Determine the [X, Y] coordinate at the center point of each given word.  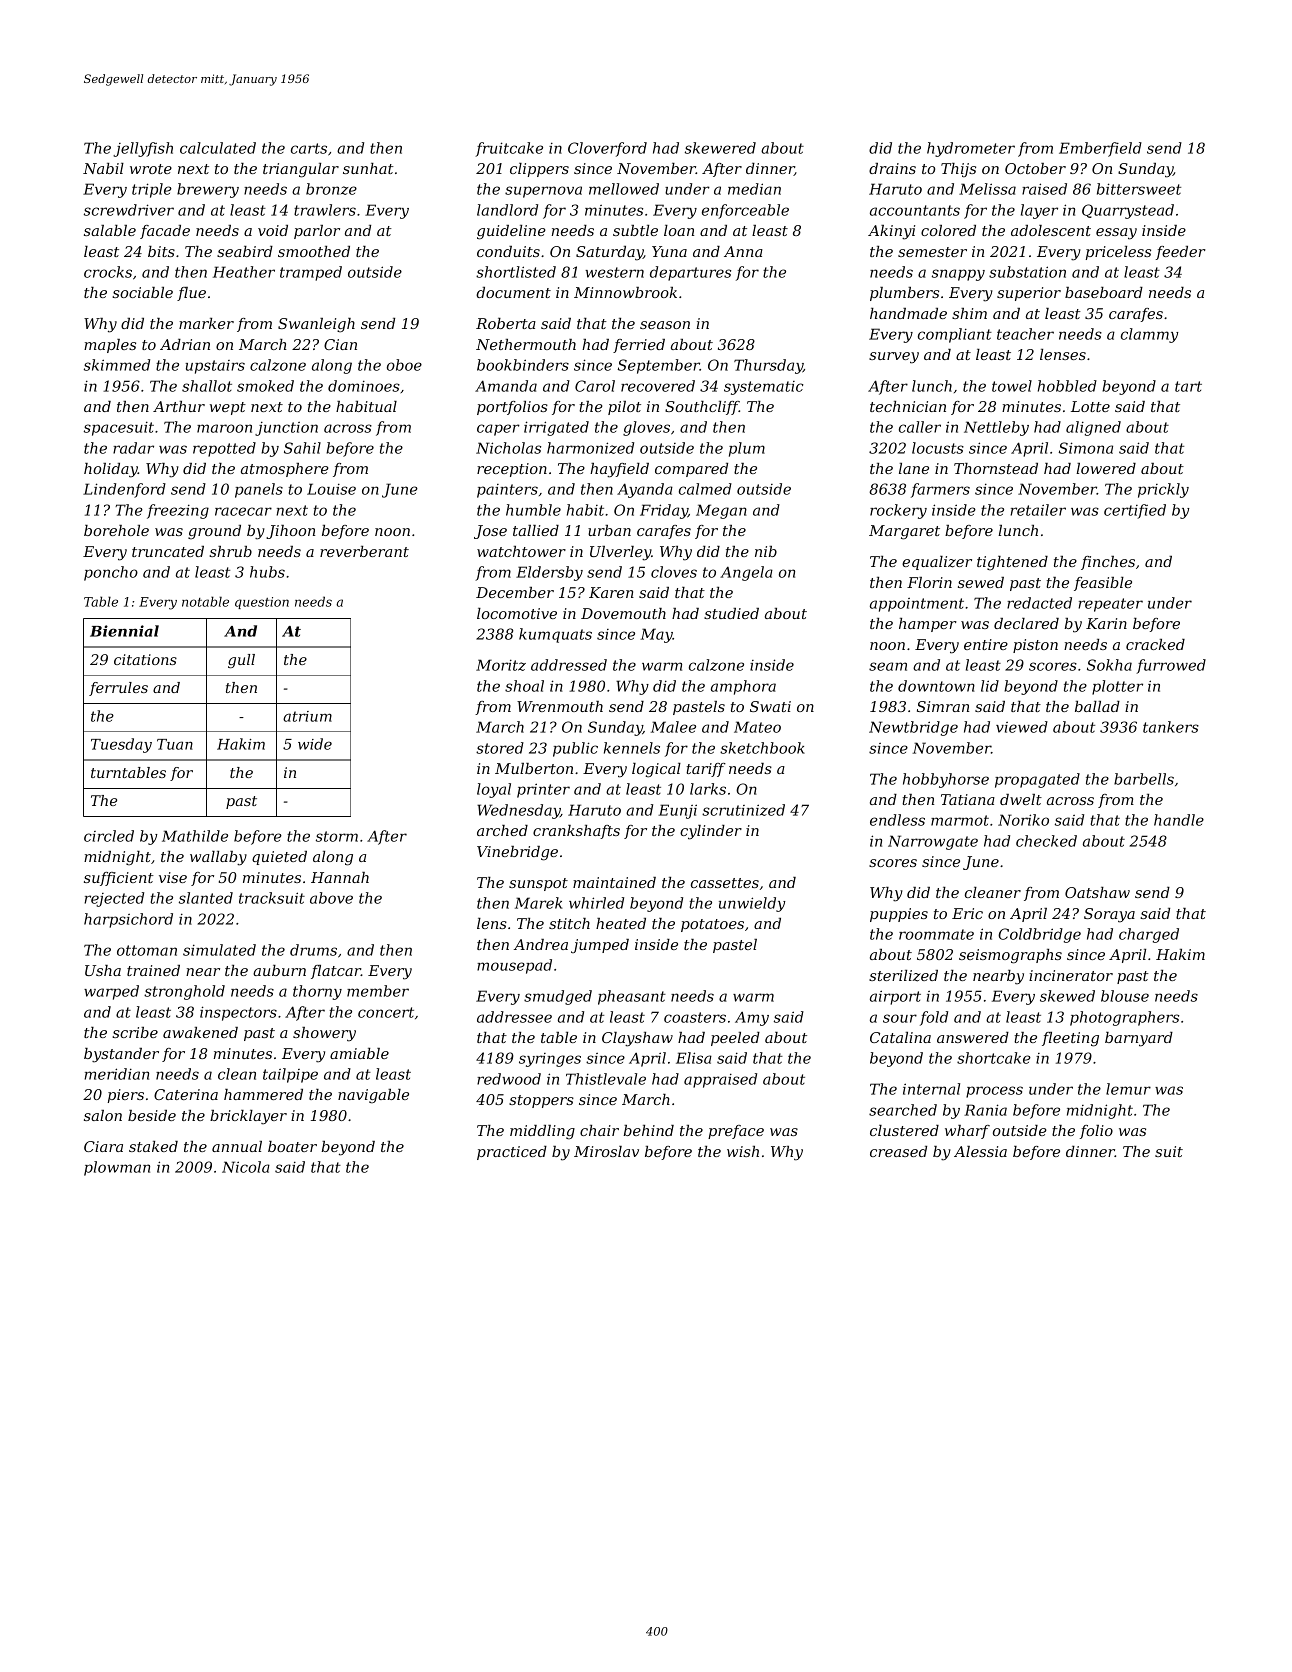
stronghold [184, 992]
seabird [245, 251]
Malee [673, 727]
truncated [168, 551]
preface [736, 1132]
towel [1012, 386]
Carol [595, 386]
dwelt [1021, 799]
